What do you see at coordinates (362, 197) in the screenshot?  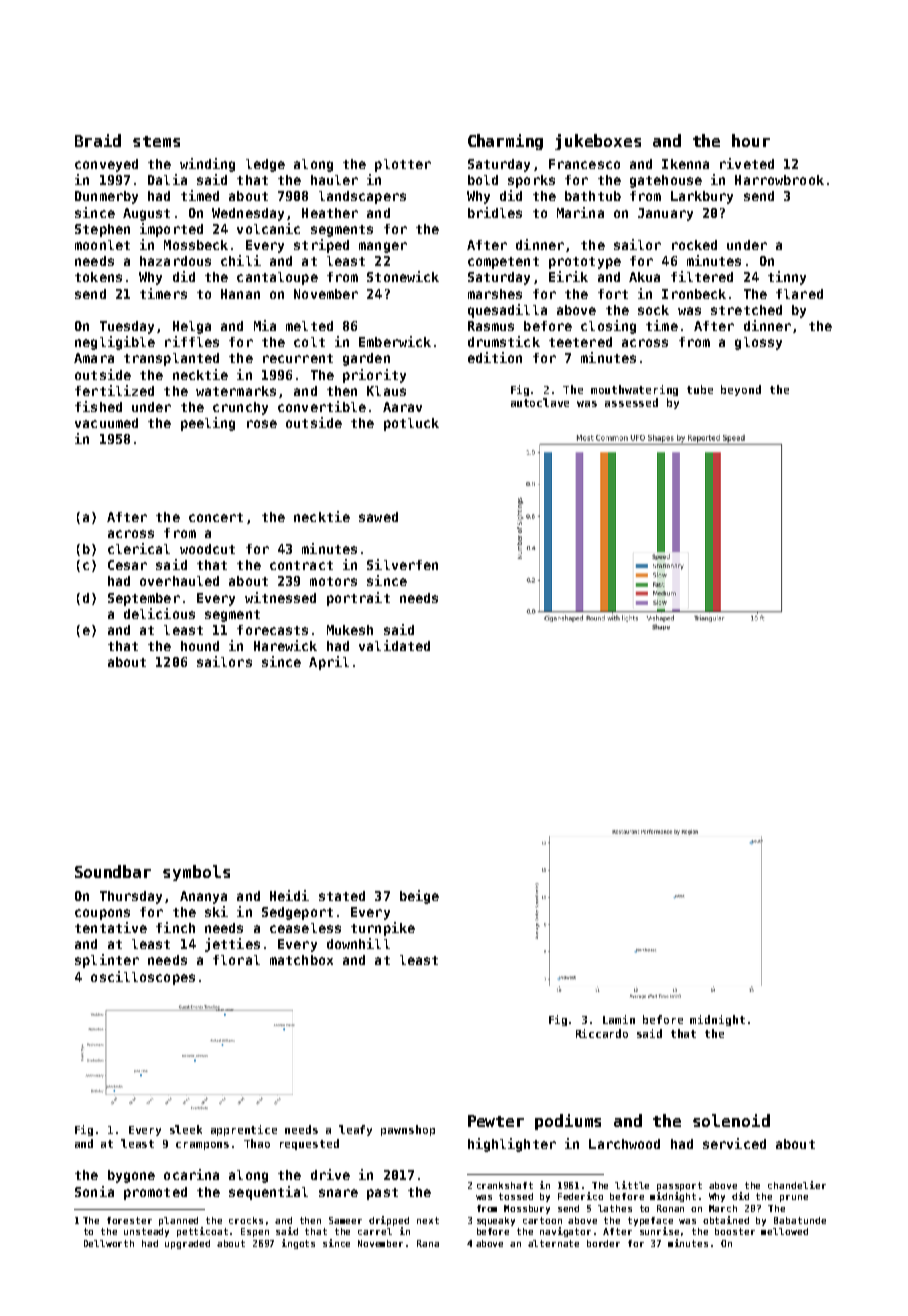 I see `landscapers` at bounding box center [362, 197].
